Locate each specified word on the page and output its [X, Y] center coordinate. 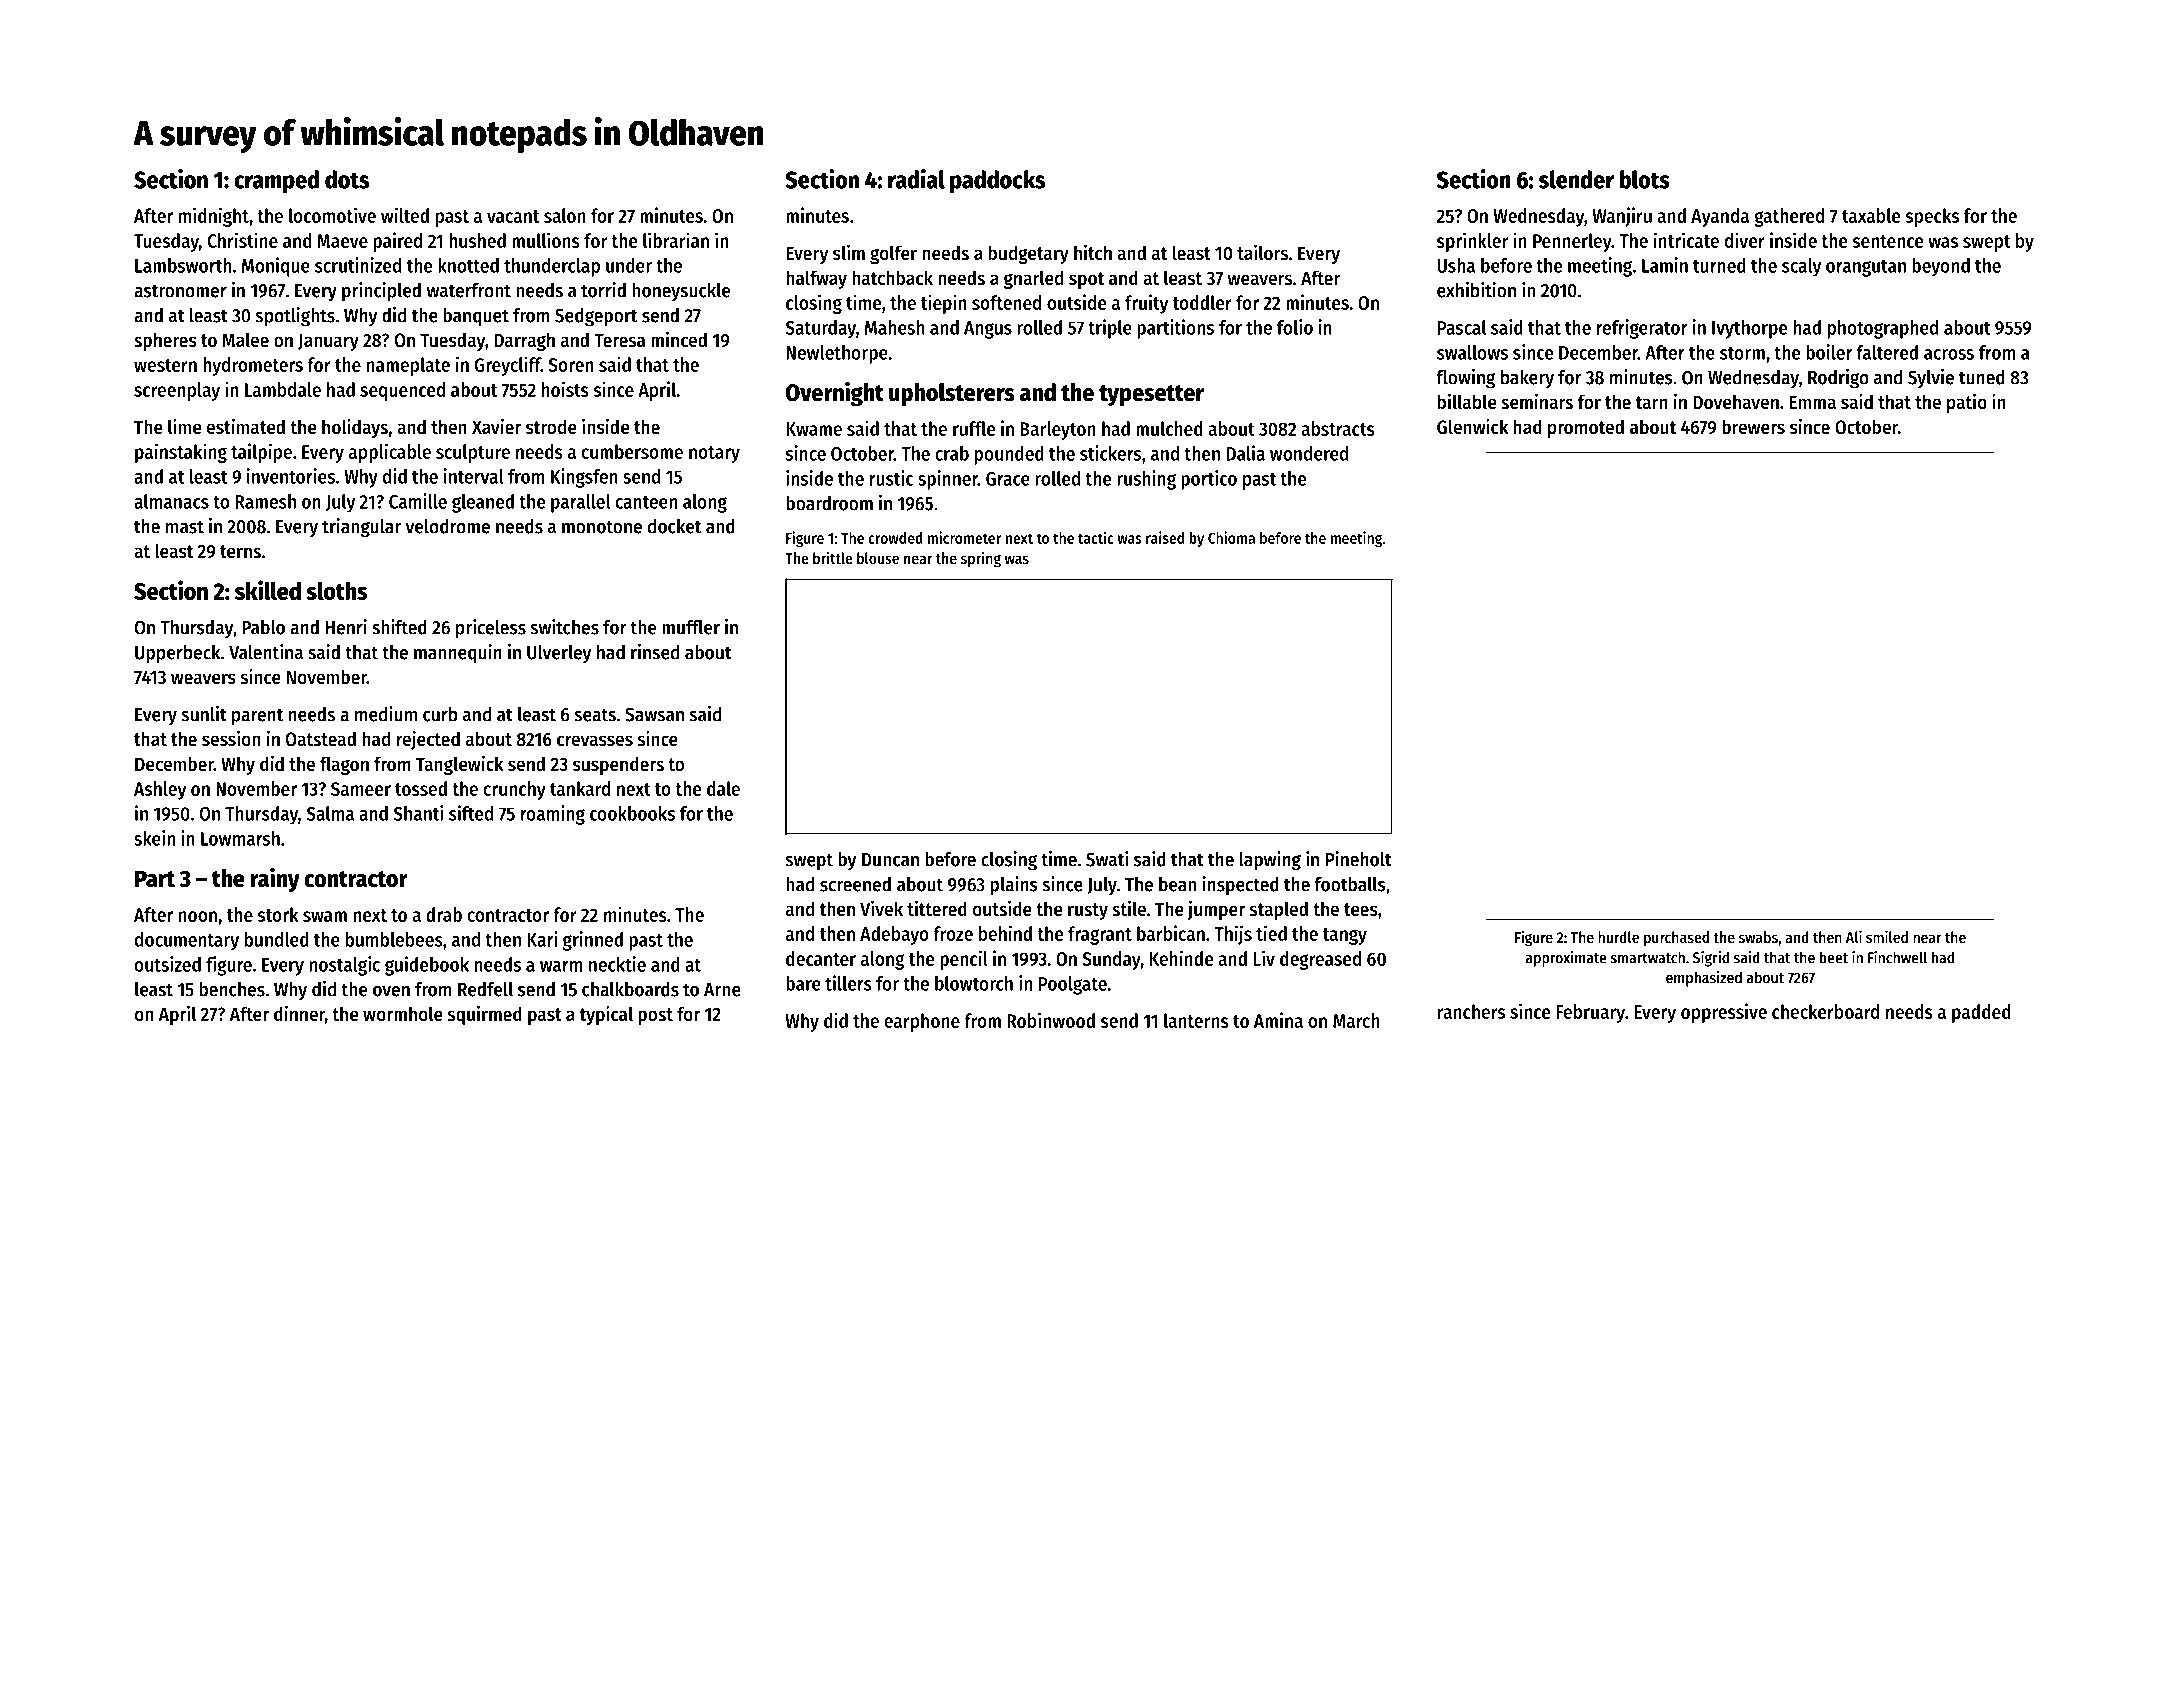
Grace [1008, 479]
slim [849, 253]
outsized [167, 964]
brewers [1753, 427]
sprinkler [1472, 242]
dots [347, 179]
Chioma [1231, 537]
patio [1967, 403]
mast [185, 527]
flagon [344, 765]
